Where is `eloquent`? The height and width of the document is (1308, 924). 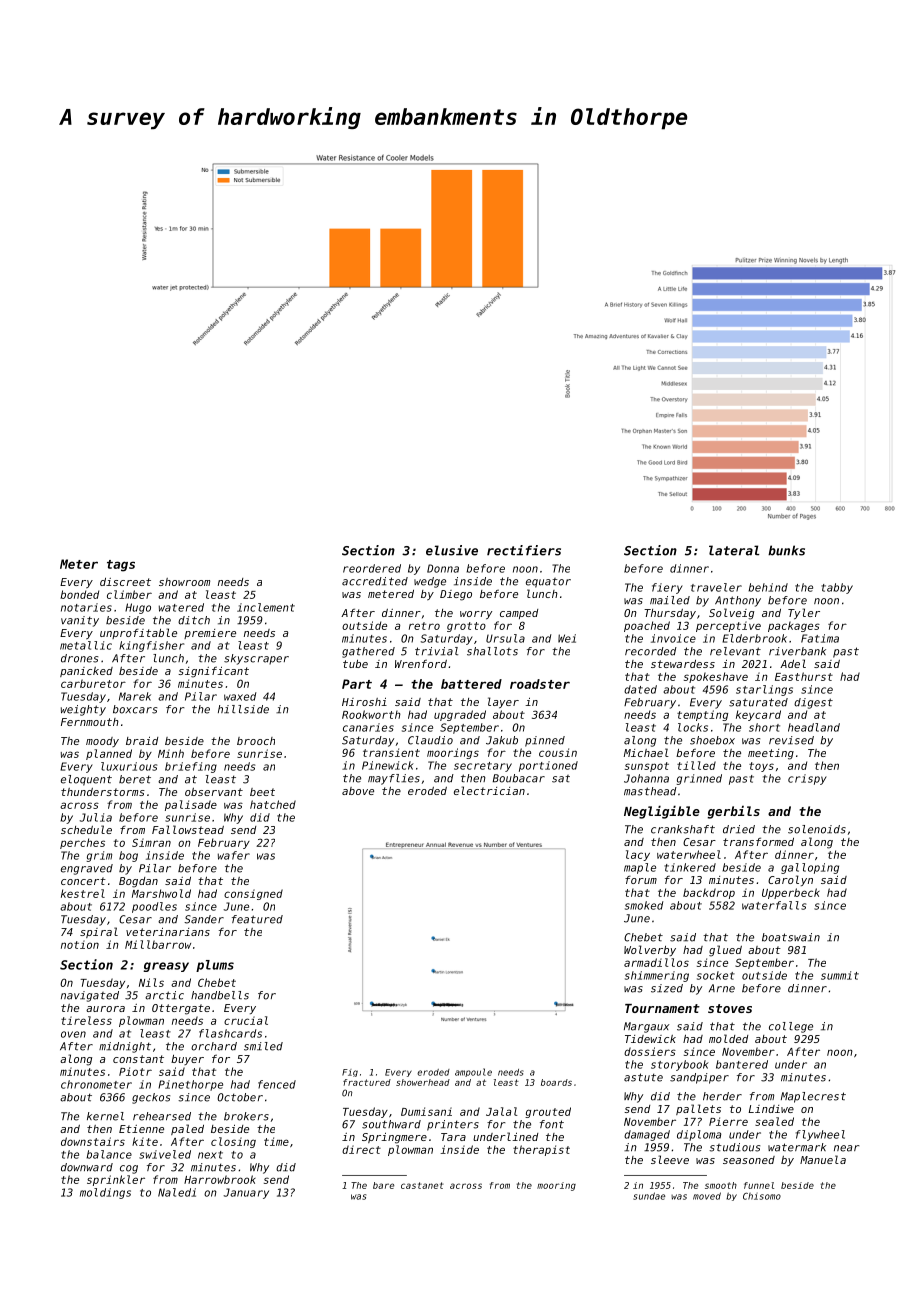
eloquent is located at coordinates (86, 780).
